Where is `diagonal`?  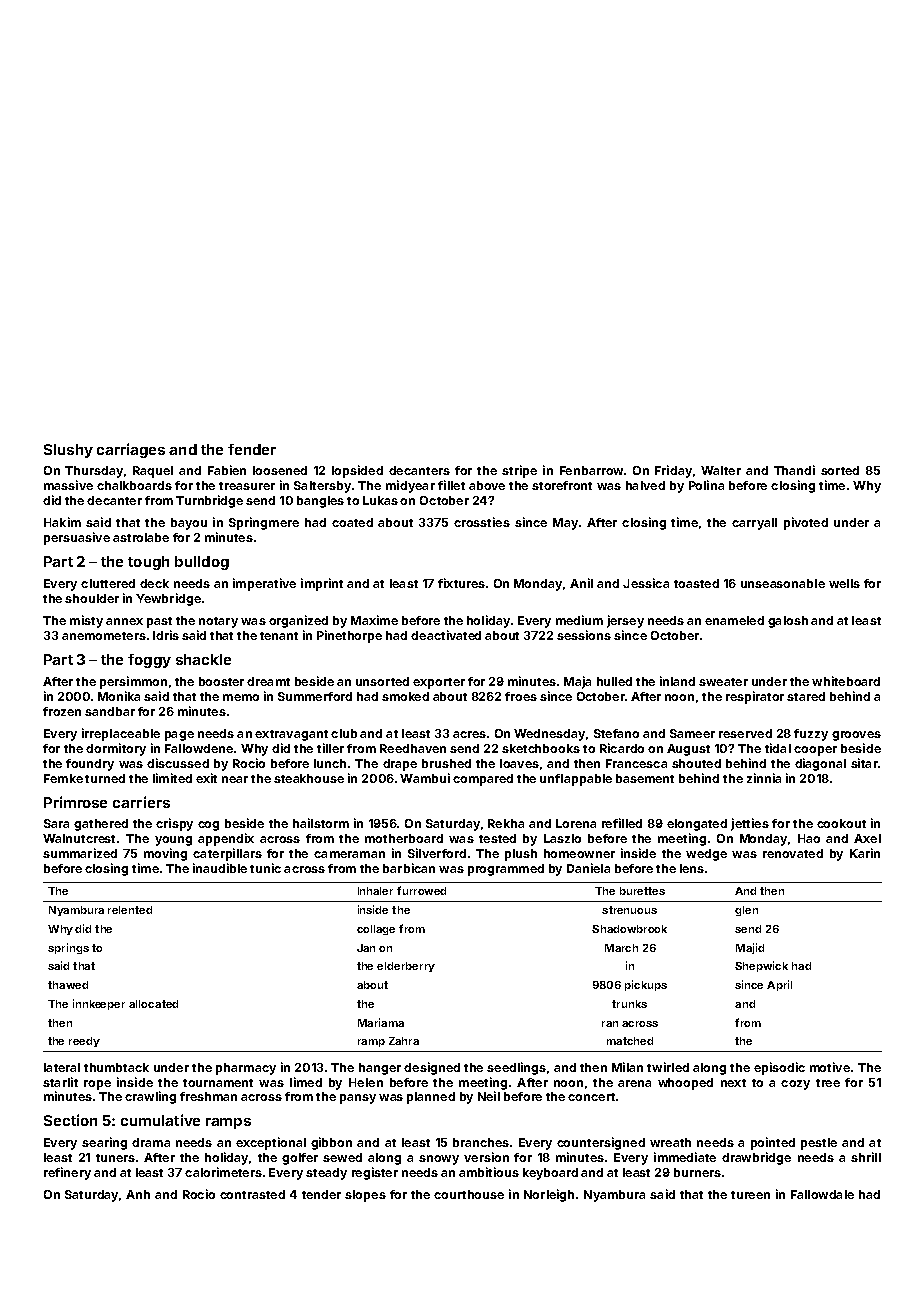
diagonal is located at coordinates (820, 764).
